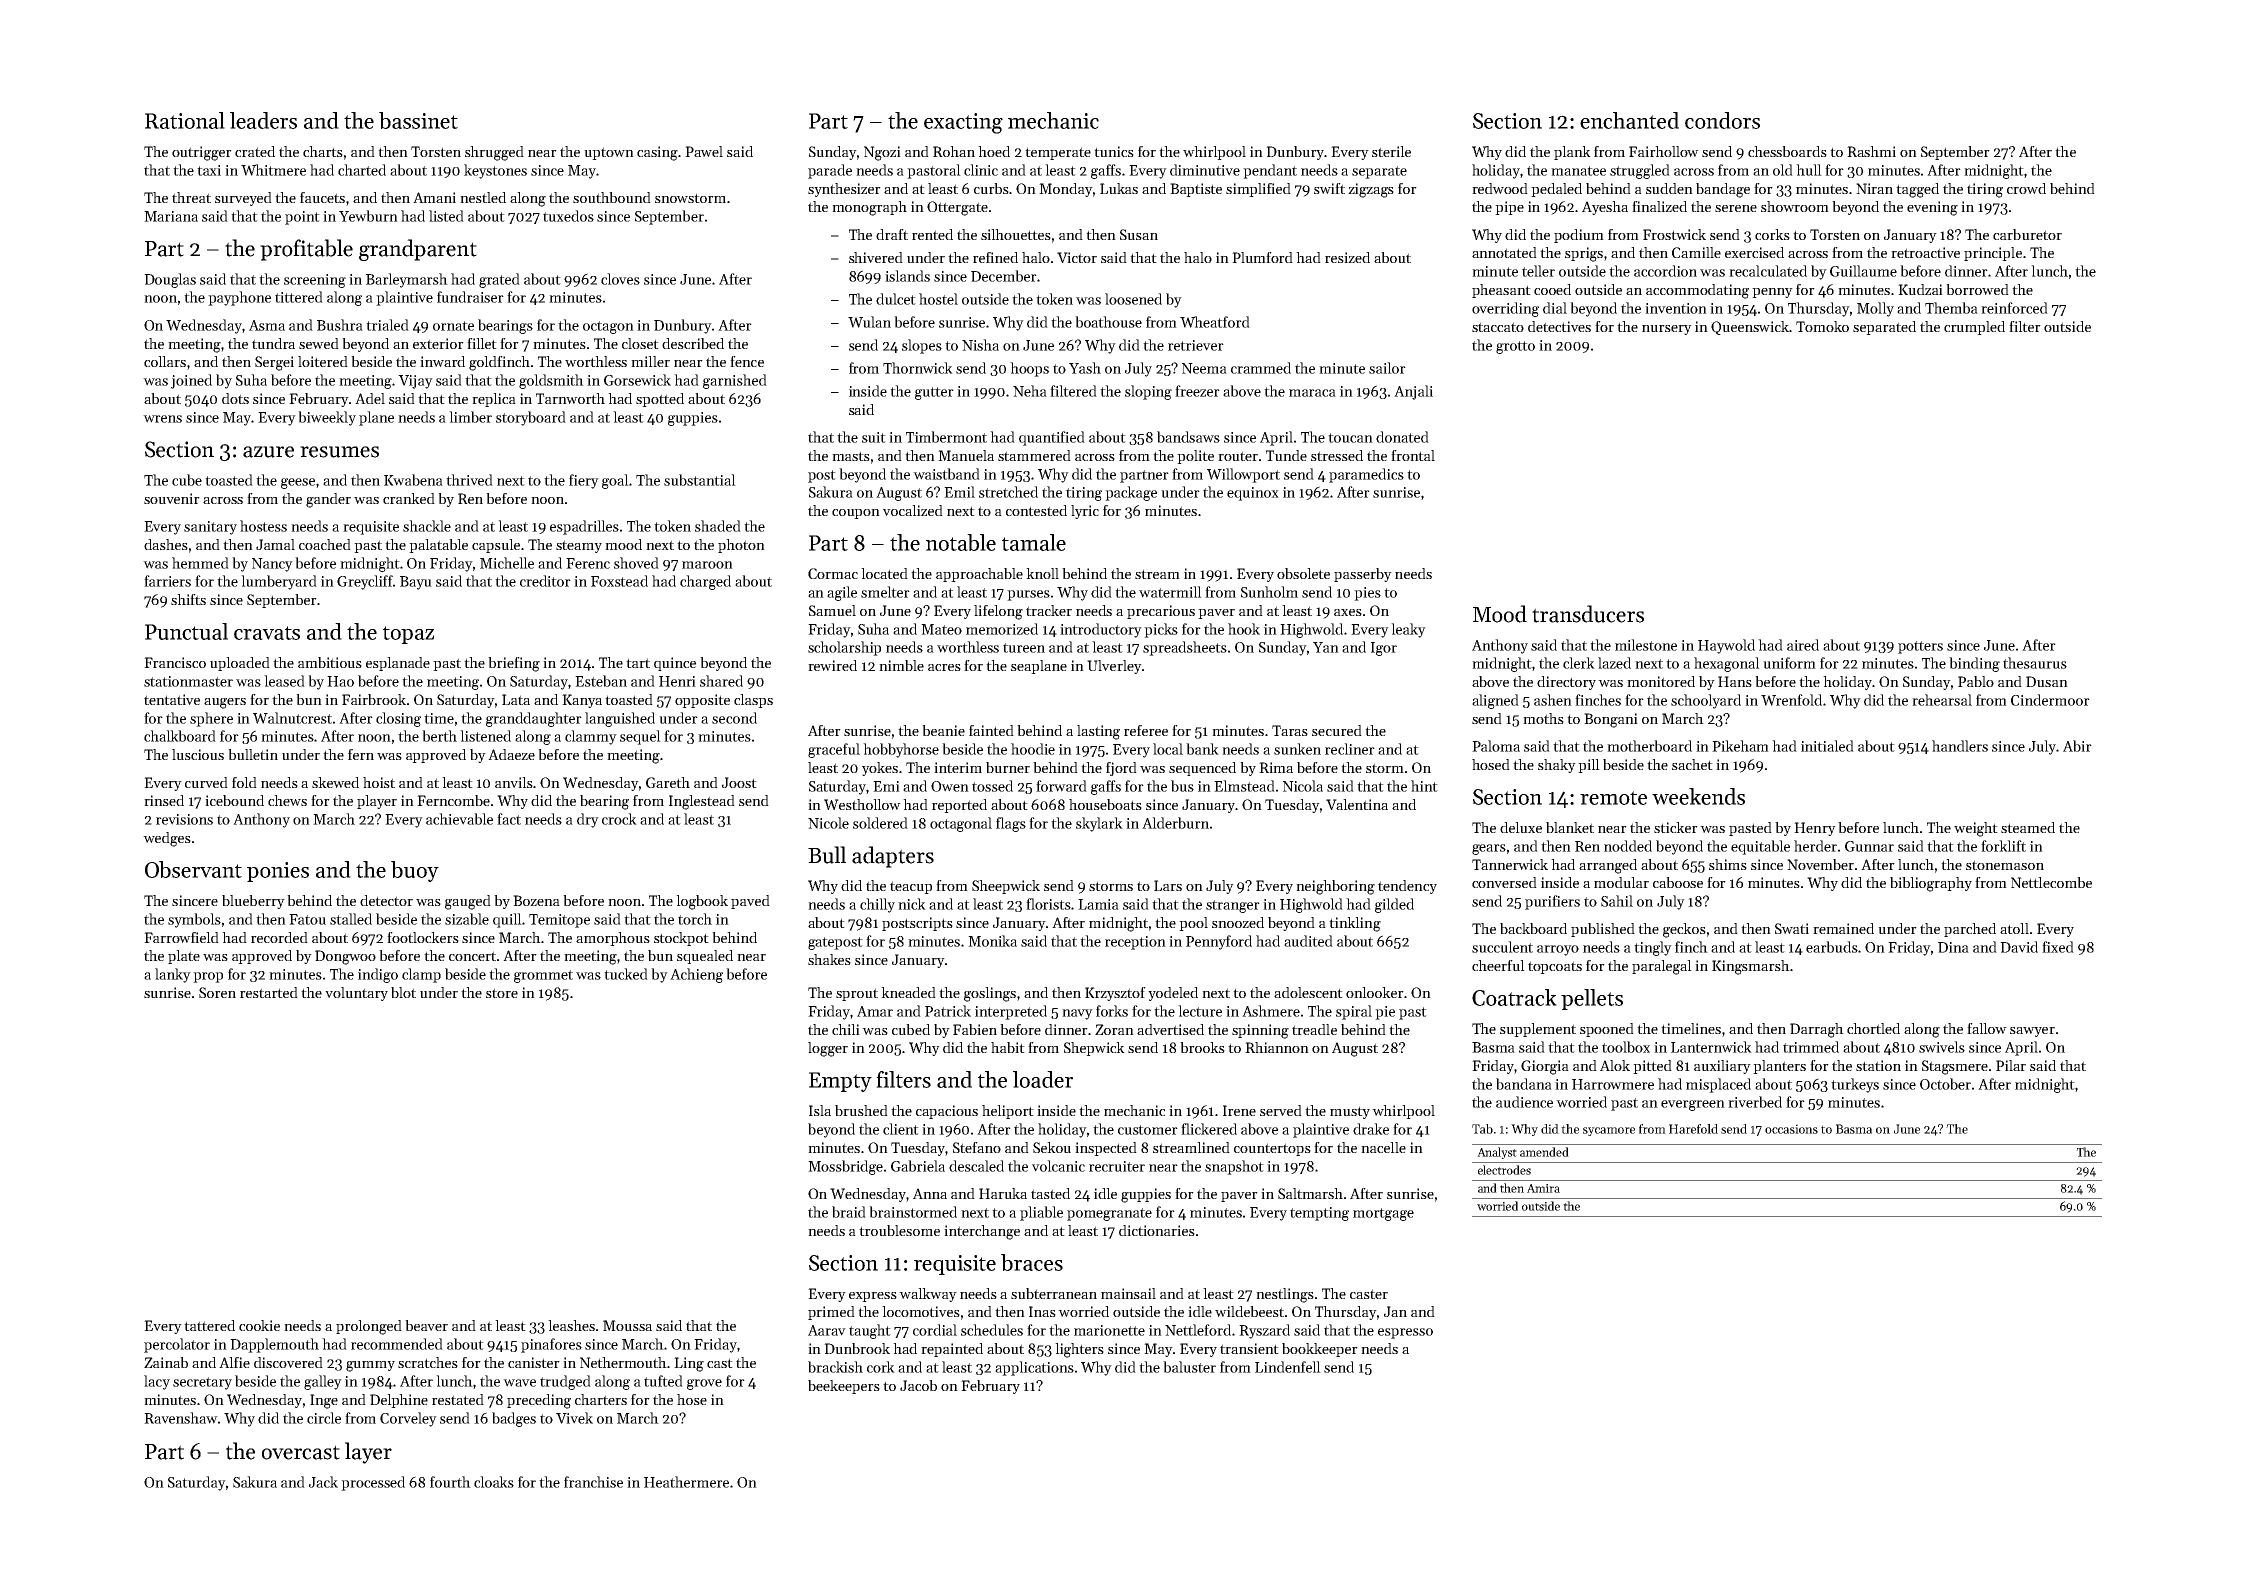  Describe the element at coordinates (963, 123) in the document. I see `exacting` at that location.
